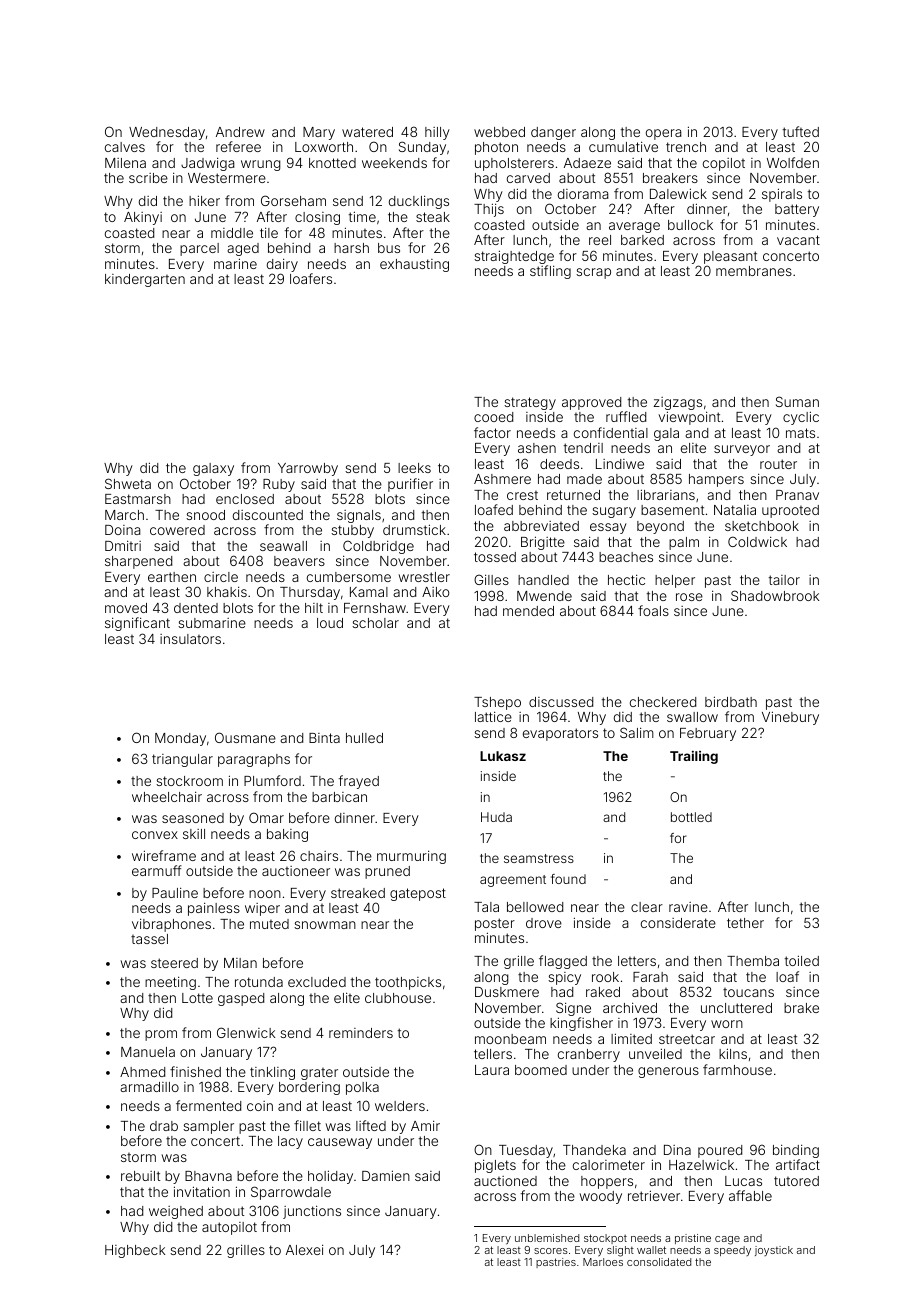 Image resolution: width=924 pixels, height=1308 pixels. Describe the element at coordinates (678, 193) in the image. I see `Dalewick` at that location.
